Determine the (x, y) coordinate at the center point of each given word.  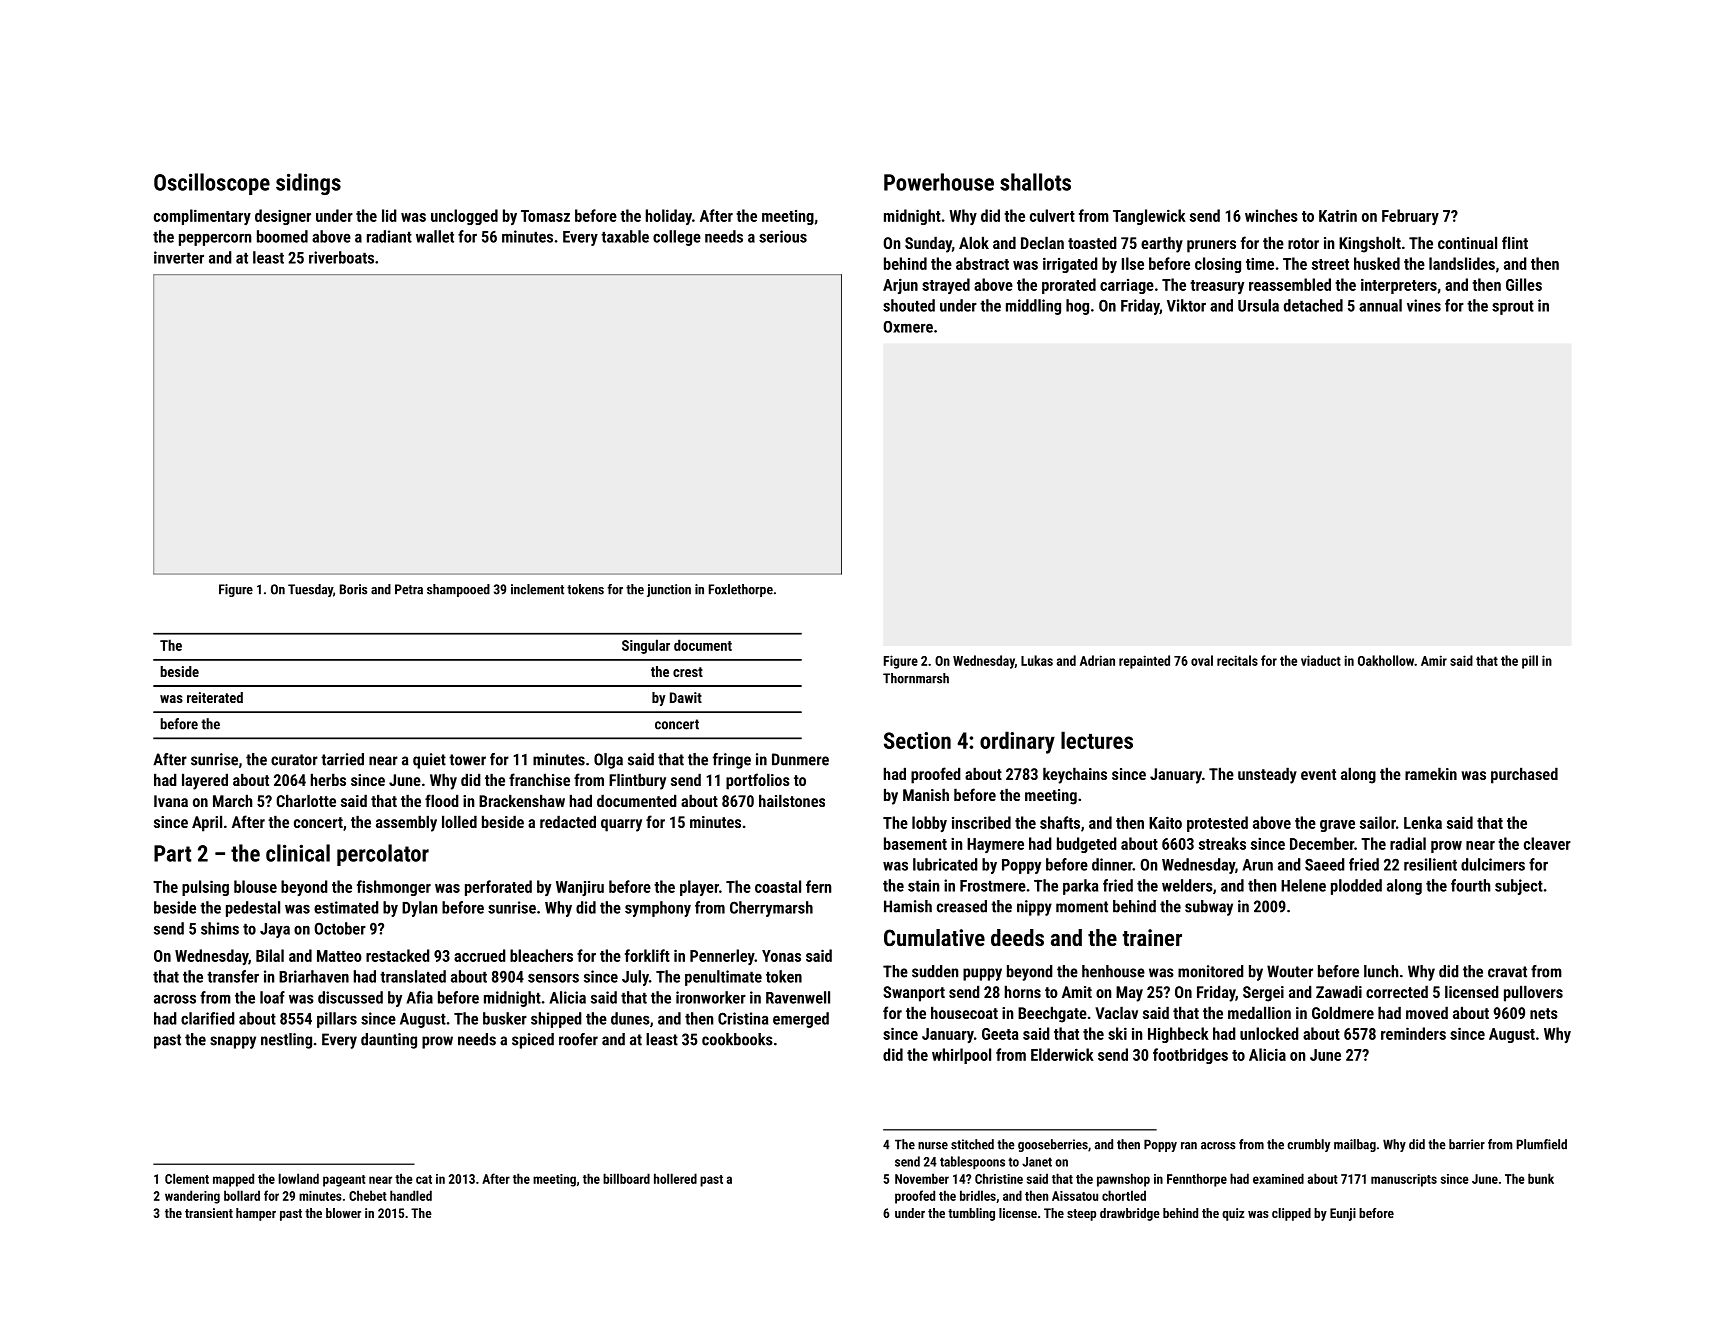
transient (209, 1213)
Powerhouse (939, 182)
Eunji (1343, 1214)
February (1410, 217)
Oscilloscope (212, 184)
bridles (978, 1195)
